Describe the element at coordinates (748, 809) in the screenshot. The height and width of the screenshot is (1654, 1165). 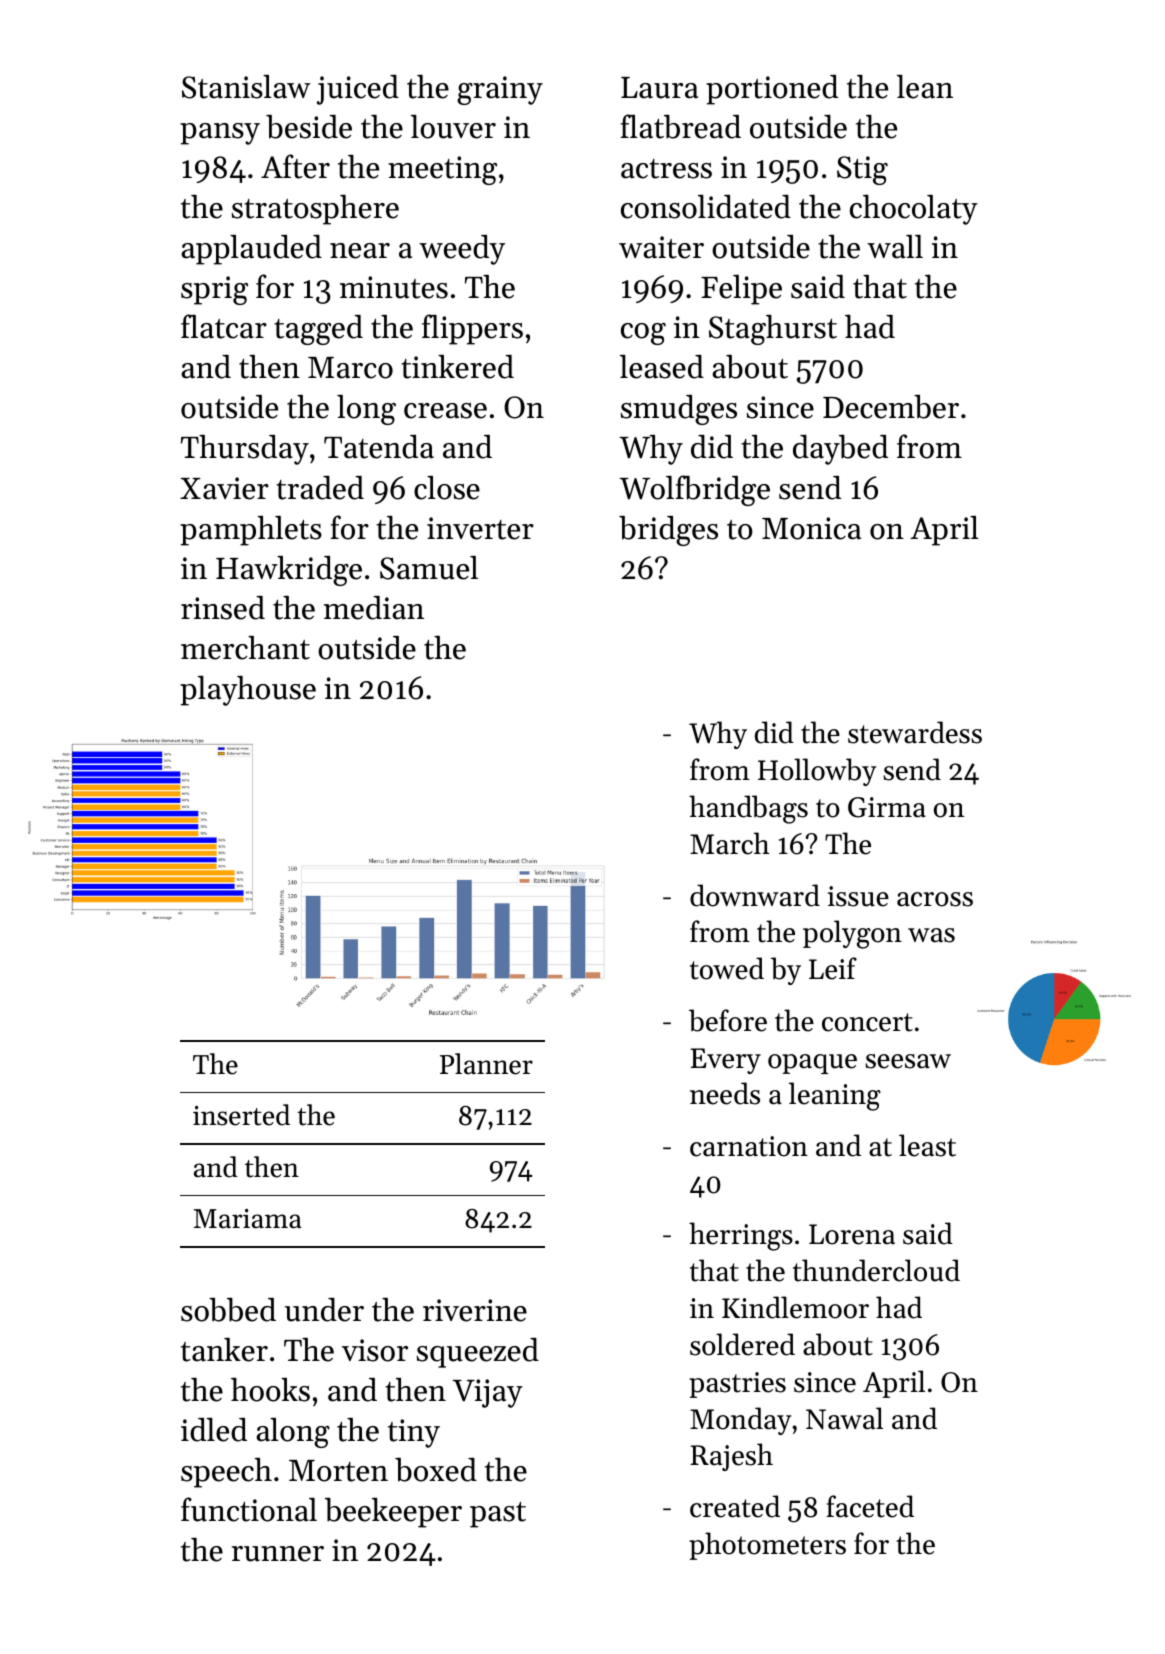
I see `handbags` at that location.
